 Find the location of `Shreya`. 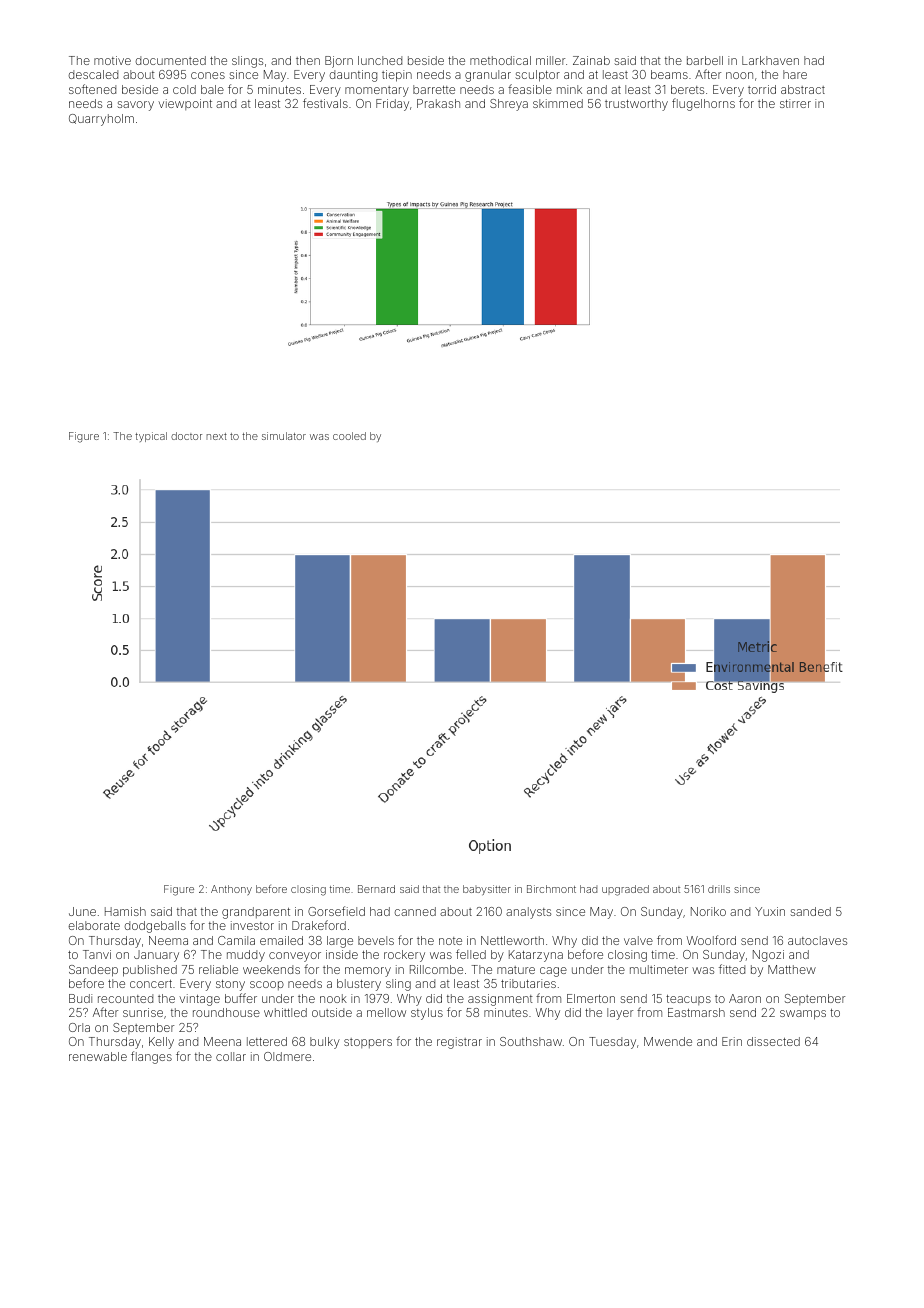

Shreya is located at coordinates (509, 105).
